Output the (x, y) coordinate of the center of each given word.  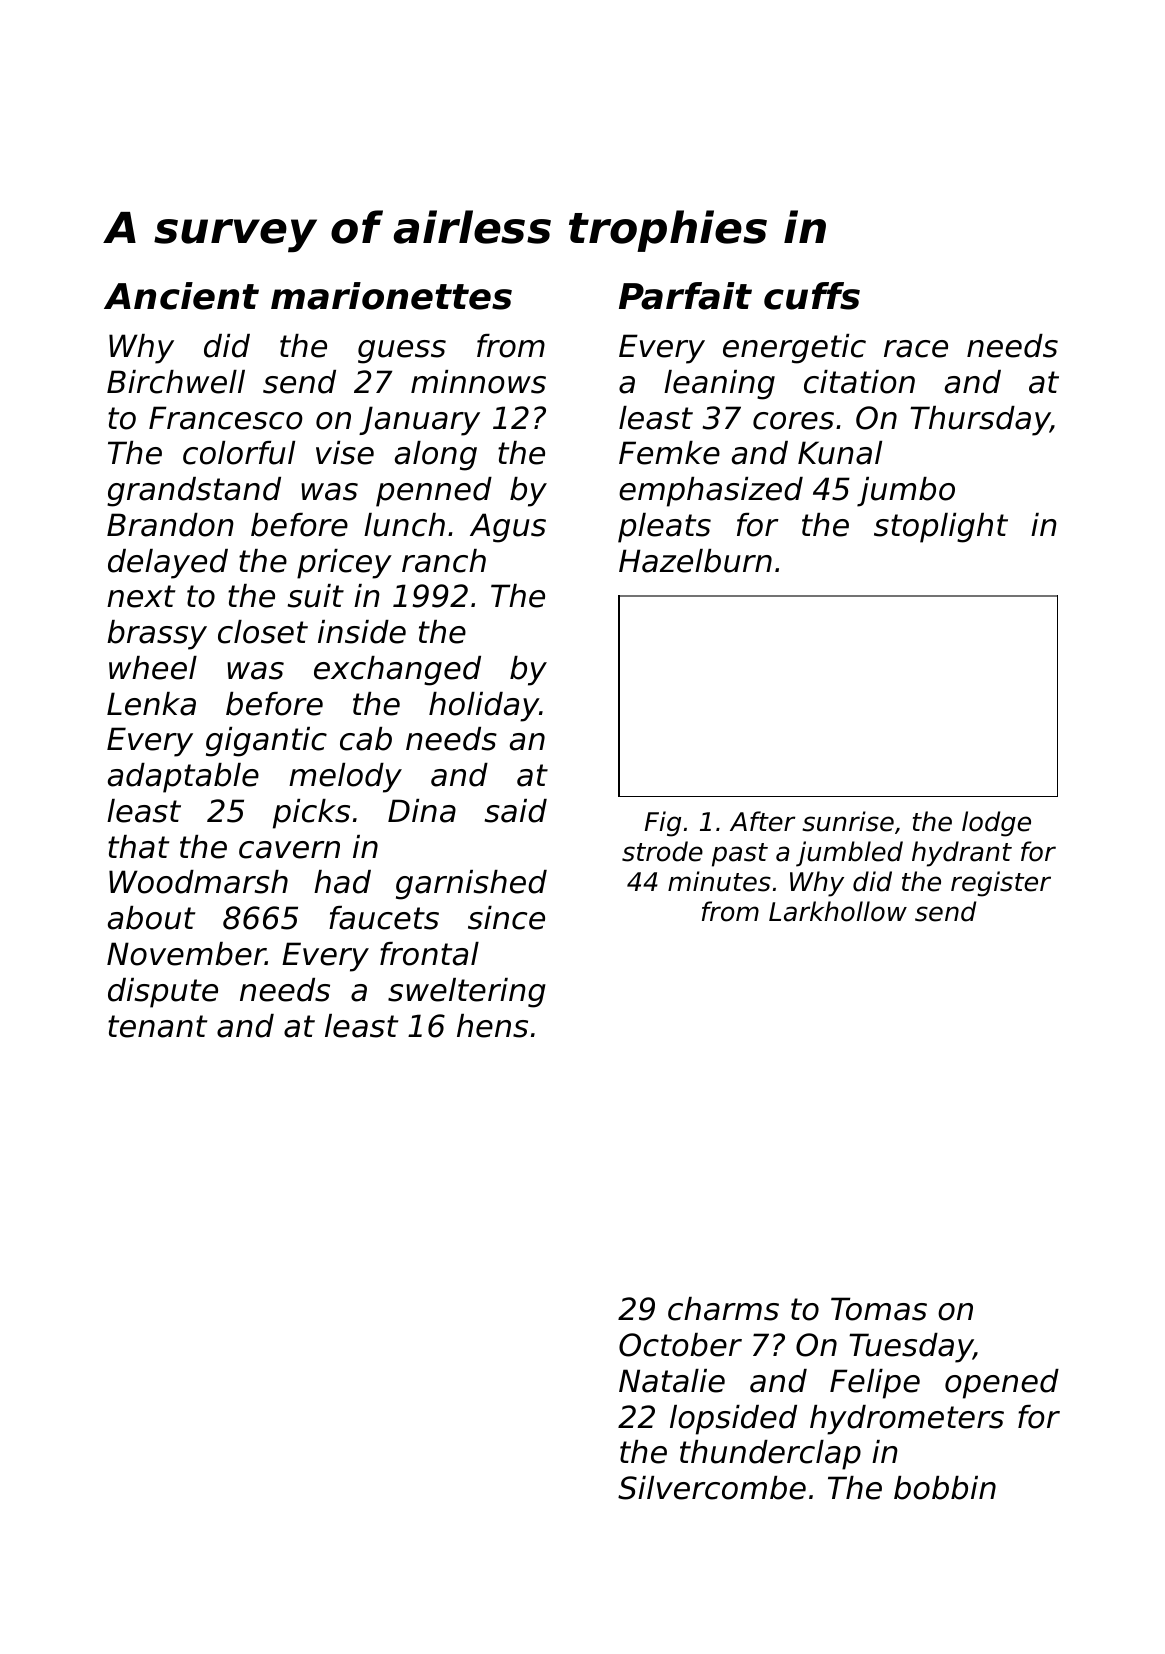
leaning (719, 385)
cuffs (812, 296)
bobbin (945, 1488)
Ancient (181, 296)
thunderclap (770, 1455)
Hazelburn (695, 561)
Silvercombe (712, 1488)
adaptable (183, 778)
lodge (996, 824)
